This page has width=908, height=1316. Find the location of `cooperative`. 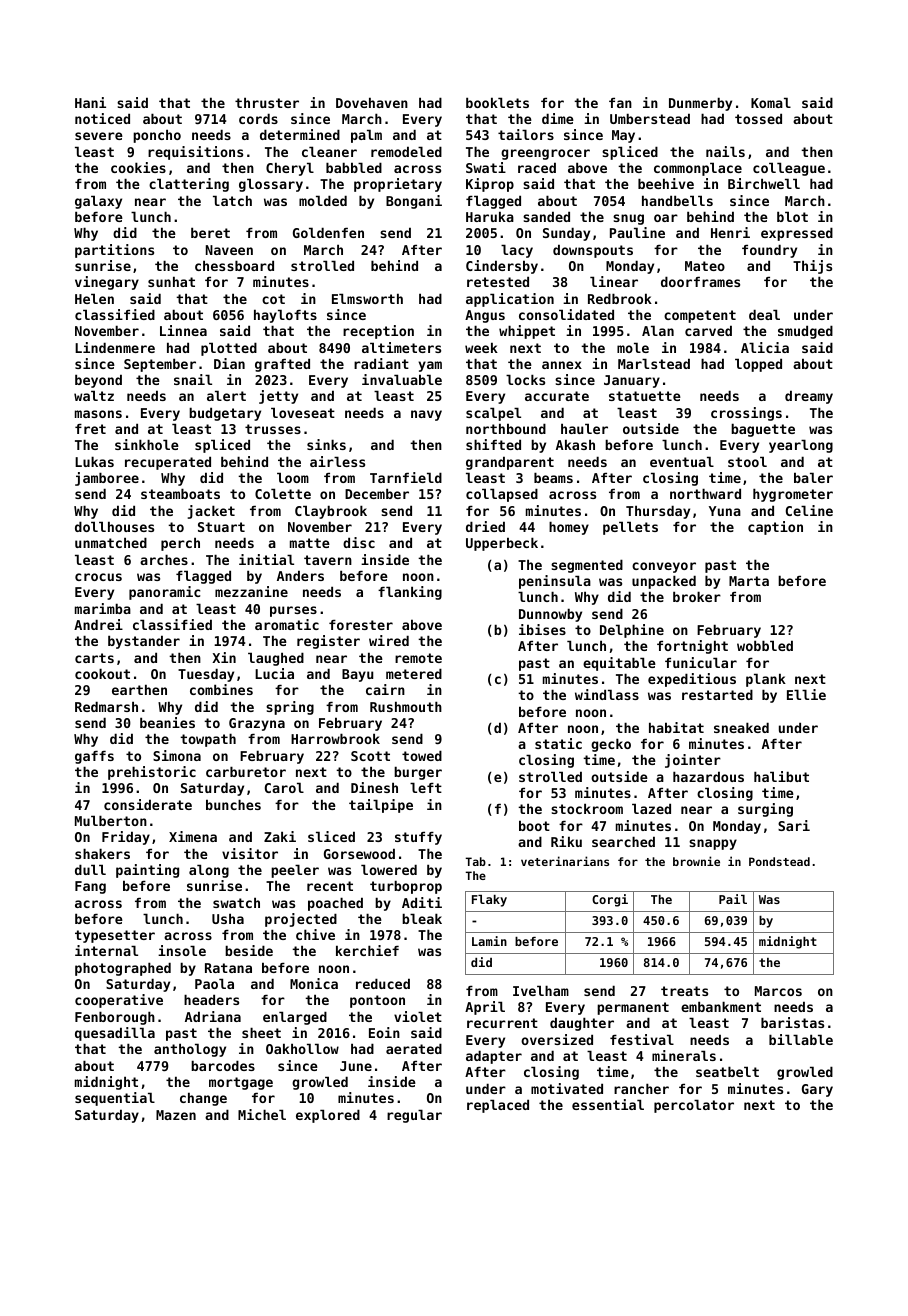

cooperative is located at coordinates (119, 1001).
